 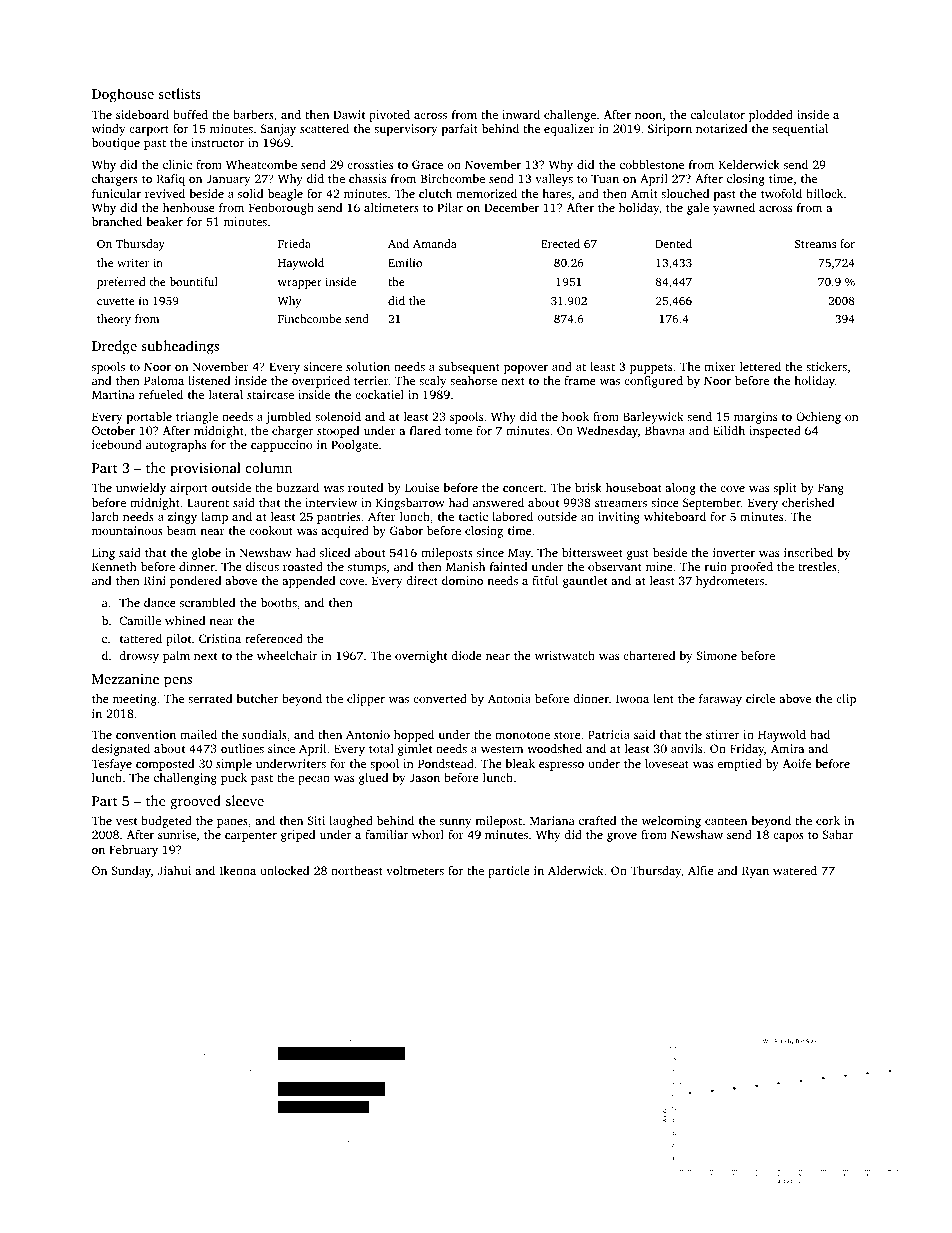 What do you see at coordinates (570, 116) in the screenshot?
I see `challenge` at bounding box center [570, 116].
